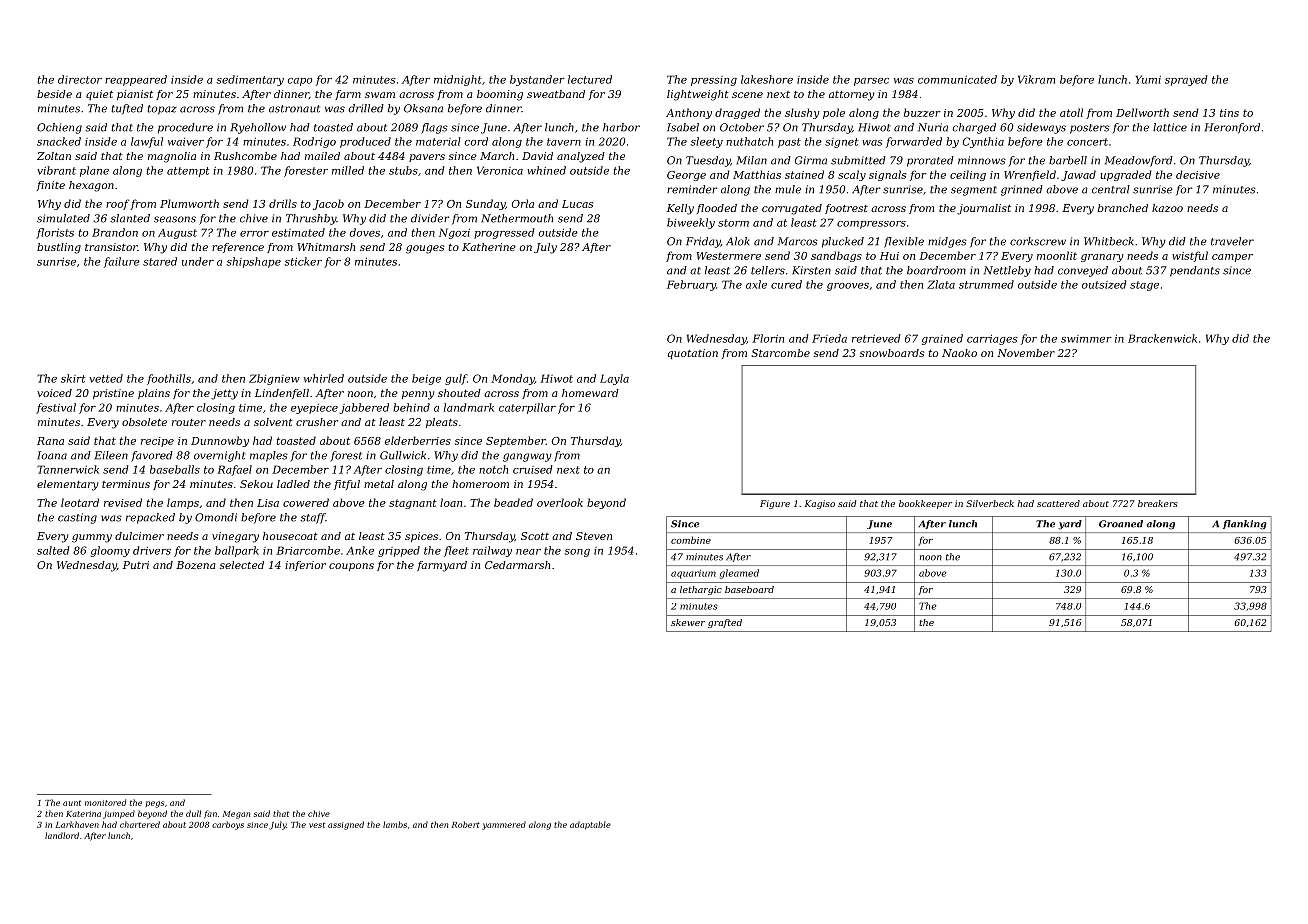 The image size is (1308, 924). I want to click on director, so click(80, 79).
